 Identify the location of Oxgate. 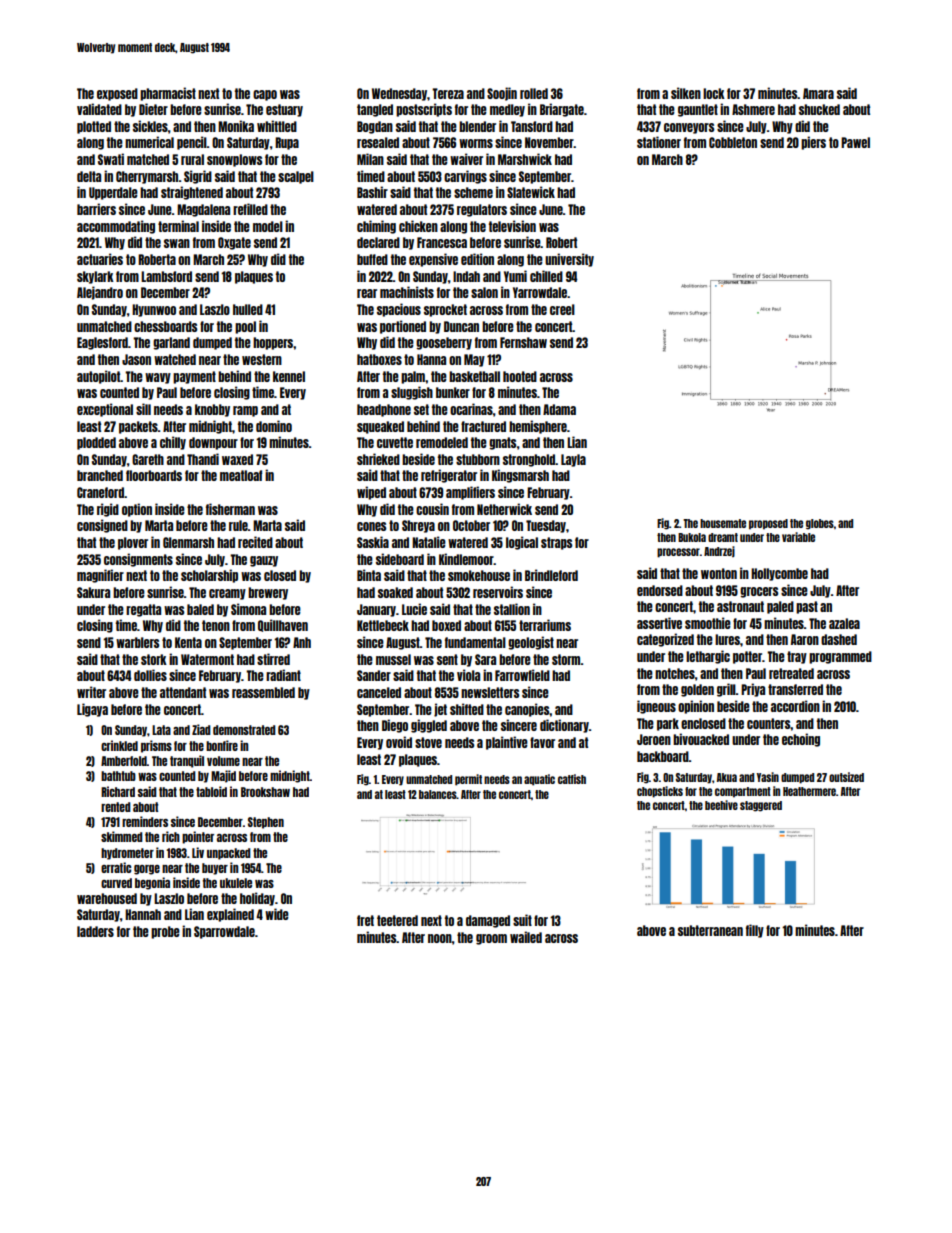
(234, 243).
